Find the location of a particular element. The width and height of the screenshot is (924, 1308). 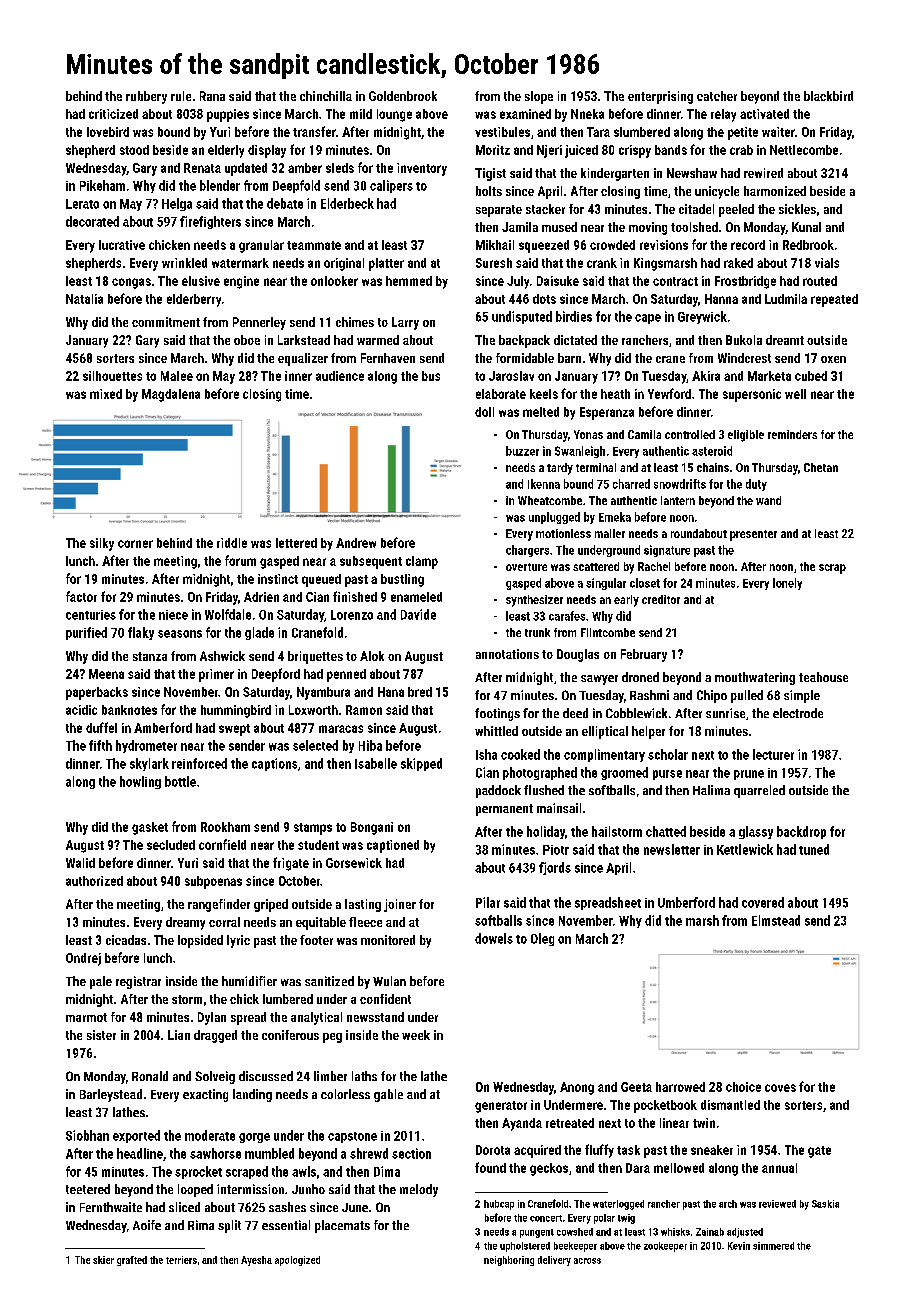

lasting is located at coordinates (363, 905).
